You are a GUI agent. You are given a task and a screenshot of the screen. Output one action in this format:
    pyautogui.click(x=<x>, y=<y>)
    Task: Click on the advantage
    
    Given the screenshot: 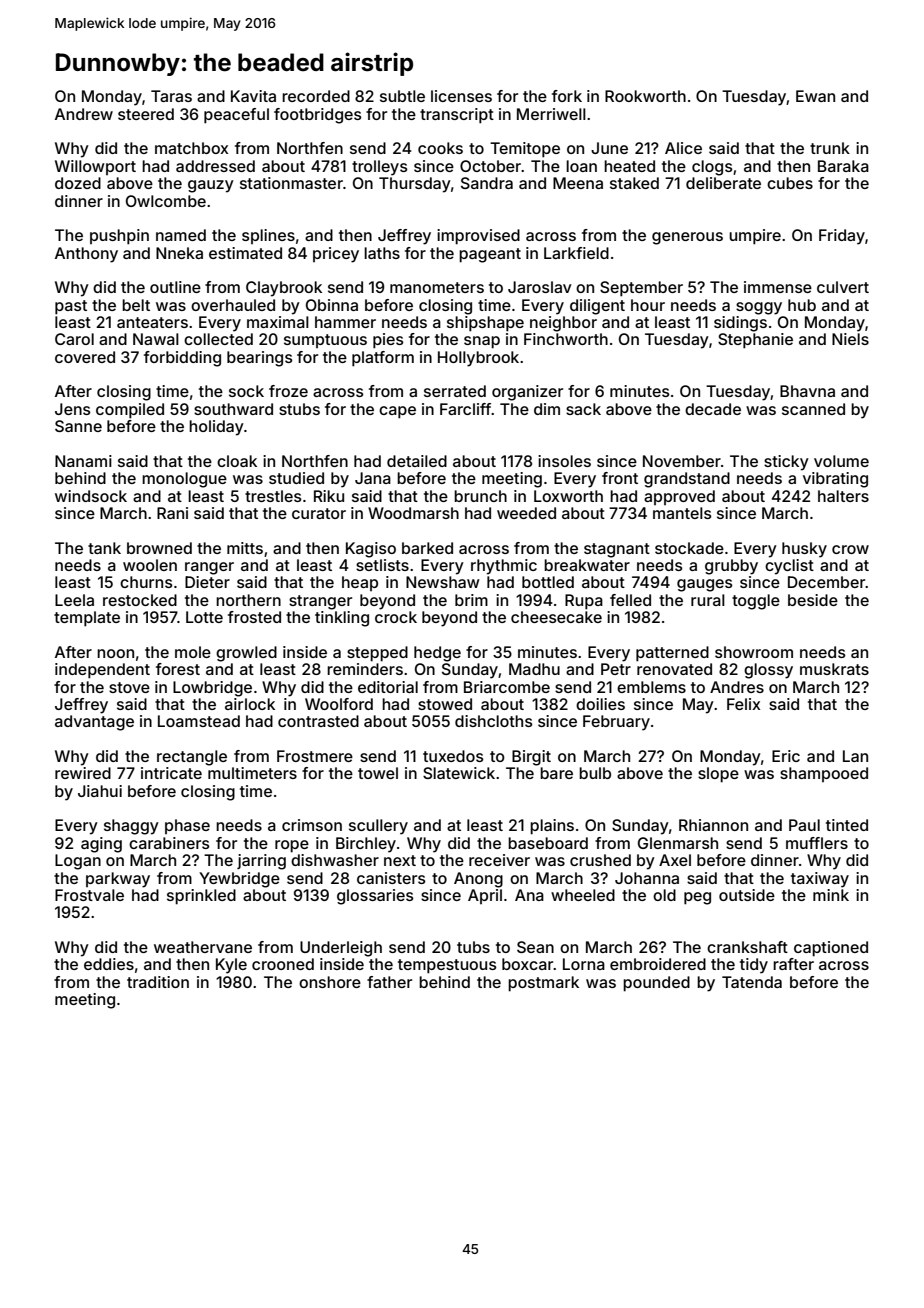 What is the action you would take?
    pyautogui.click(x=94, y=723)
